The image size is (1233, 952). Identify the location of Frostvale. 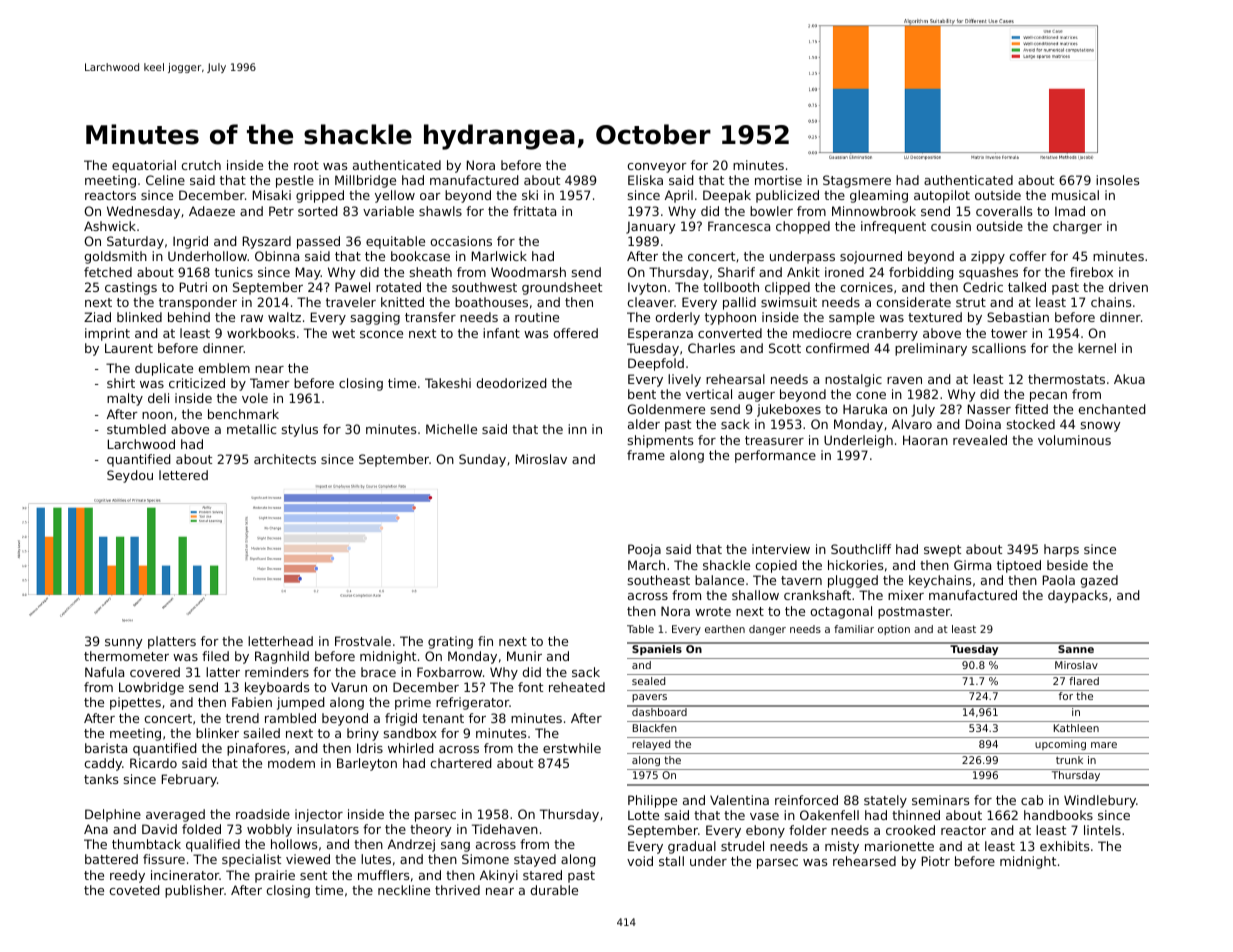
(363, 641).
